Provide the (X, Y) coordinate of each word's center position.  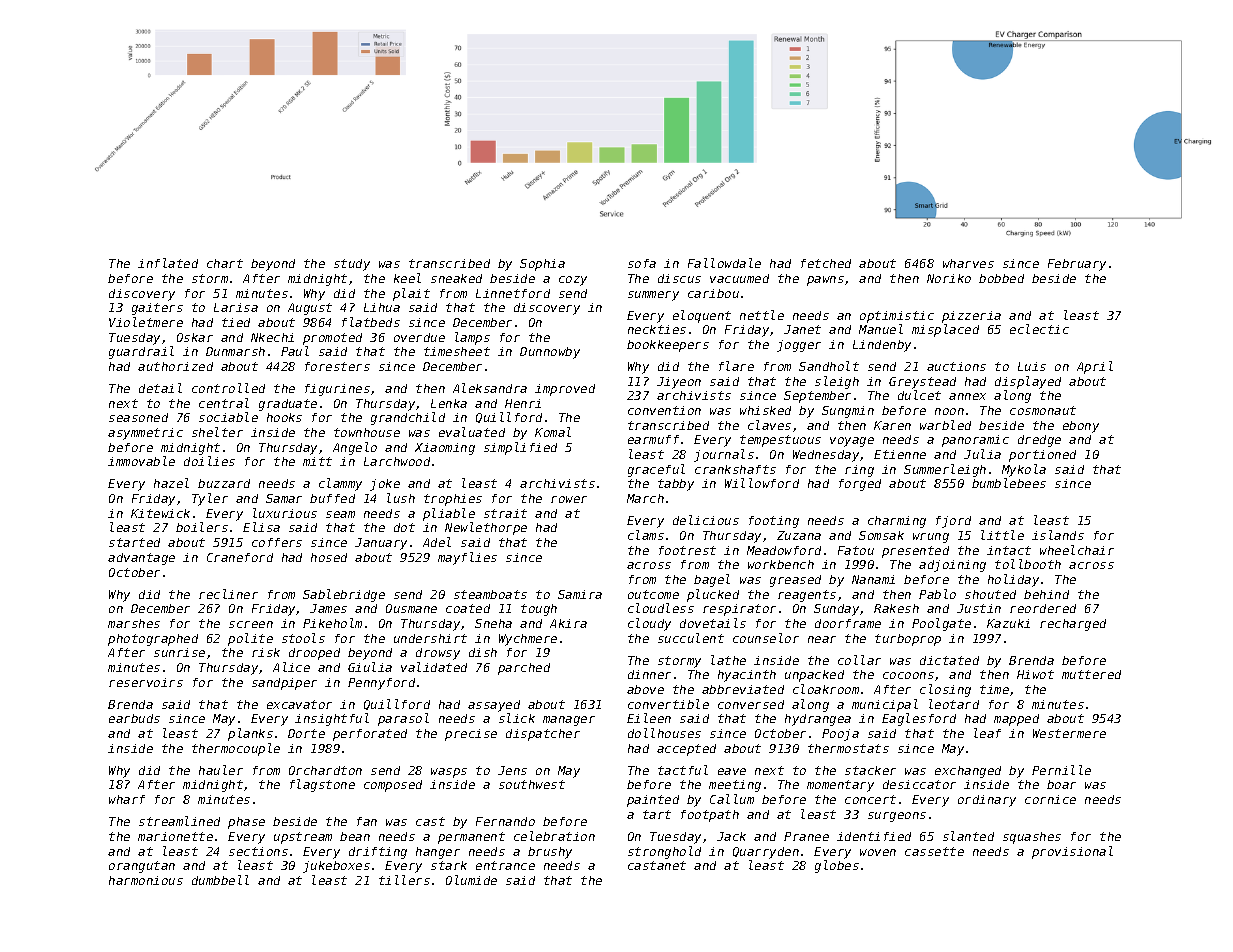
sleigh (837, 382)
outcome (653, 594)
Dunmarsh (235, 351)
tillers (404, 880)
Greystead (922, 383)
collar (859, 660)
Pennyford (381, 684)
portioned (1042, 456)
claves (769, 425)
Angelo (355, 448)
